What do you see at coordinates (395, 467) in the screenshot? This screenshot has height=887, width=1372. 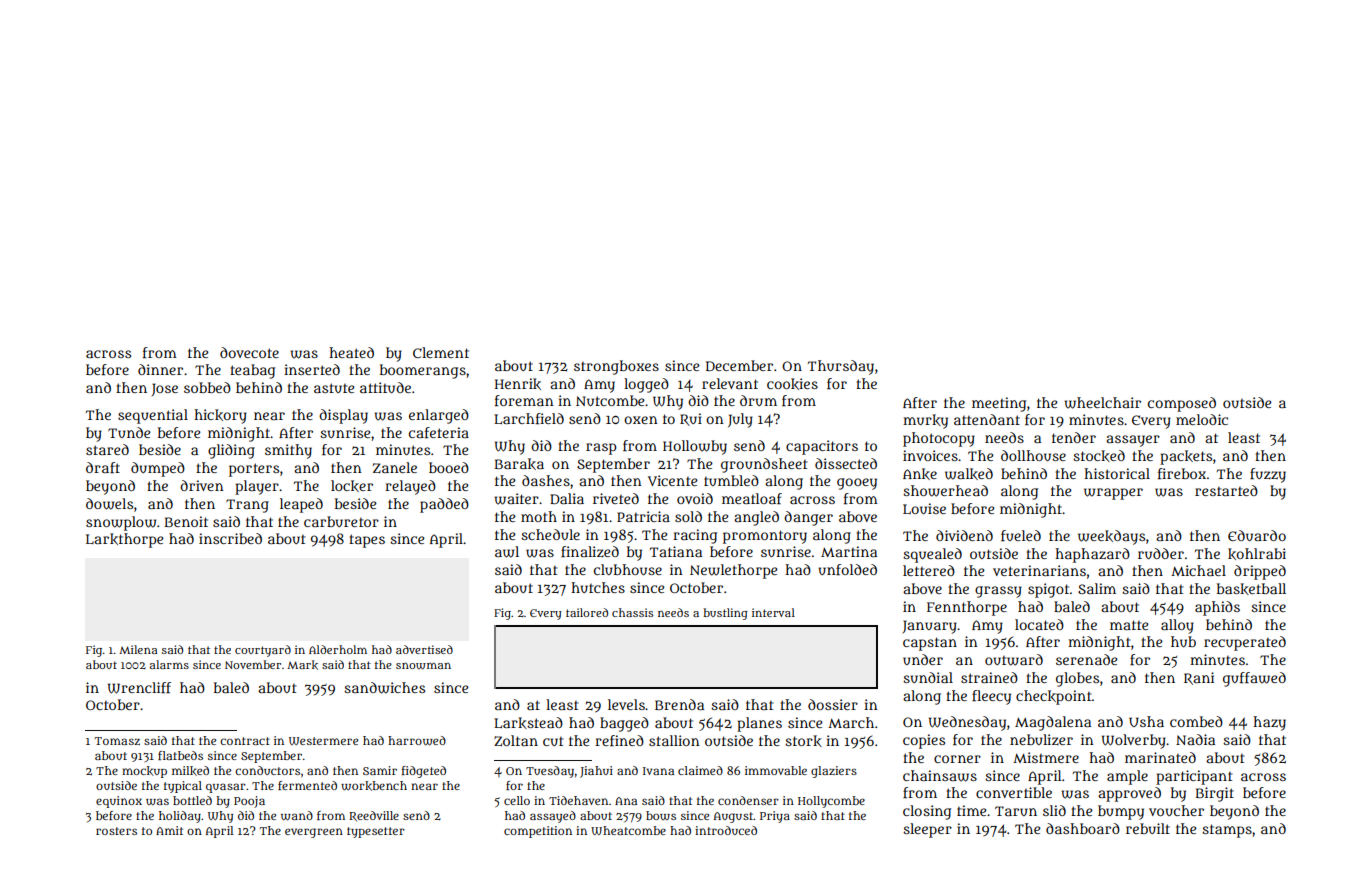 I see `Zanele` at bounding box center [395, 467].
